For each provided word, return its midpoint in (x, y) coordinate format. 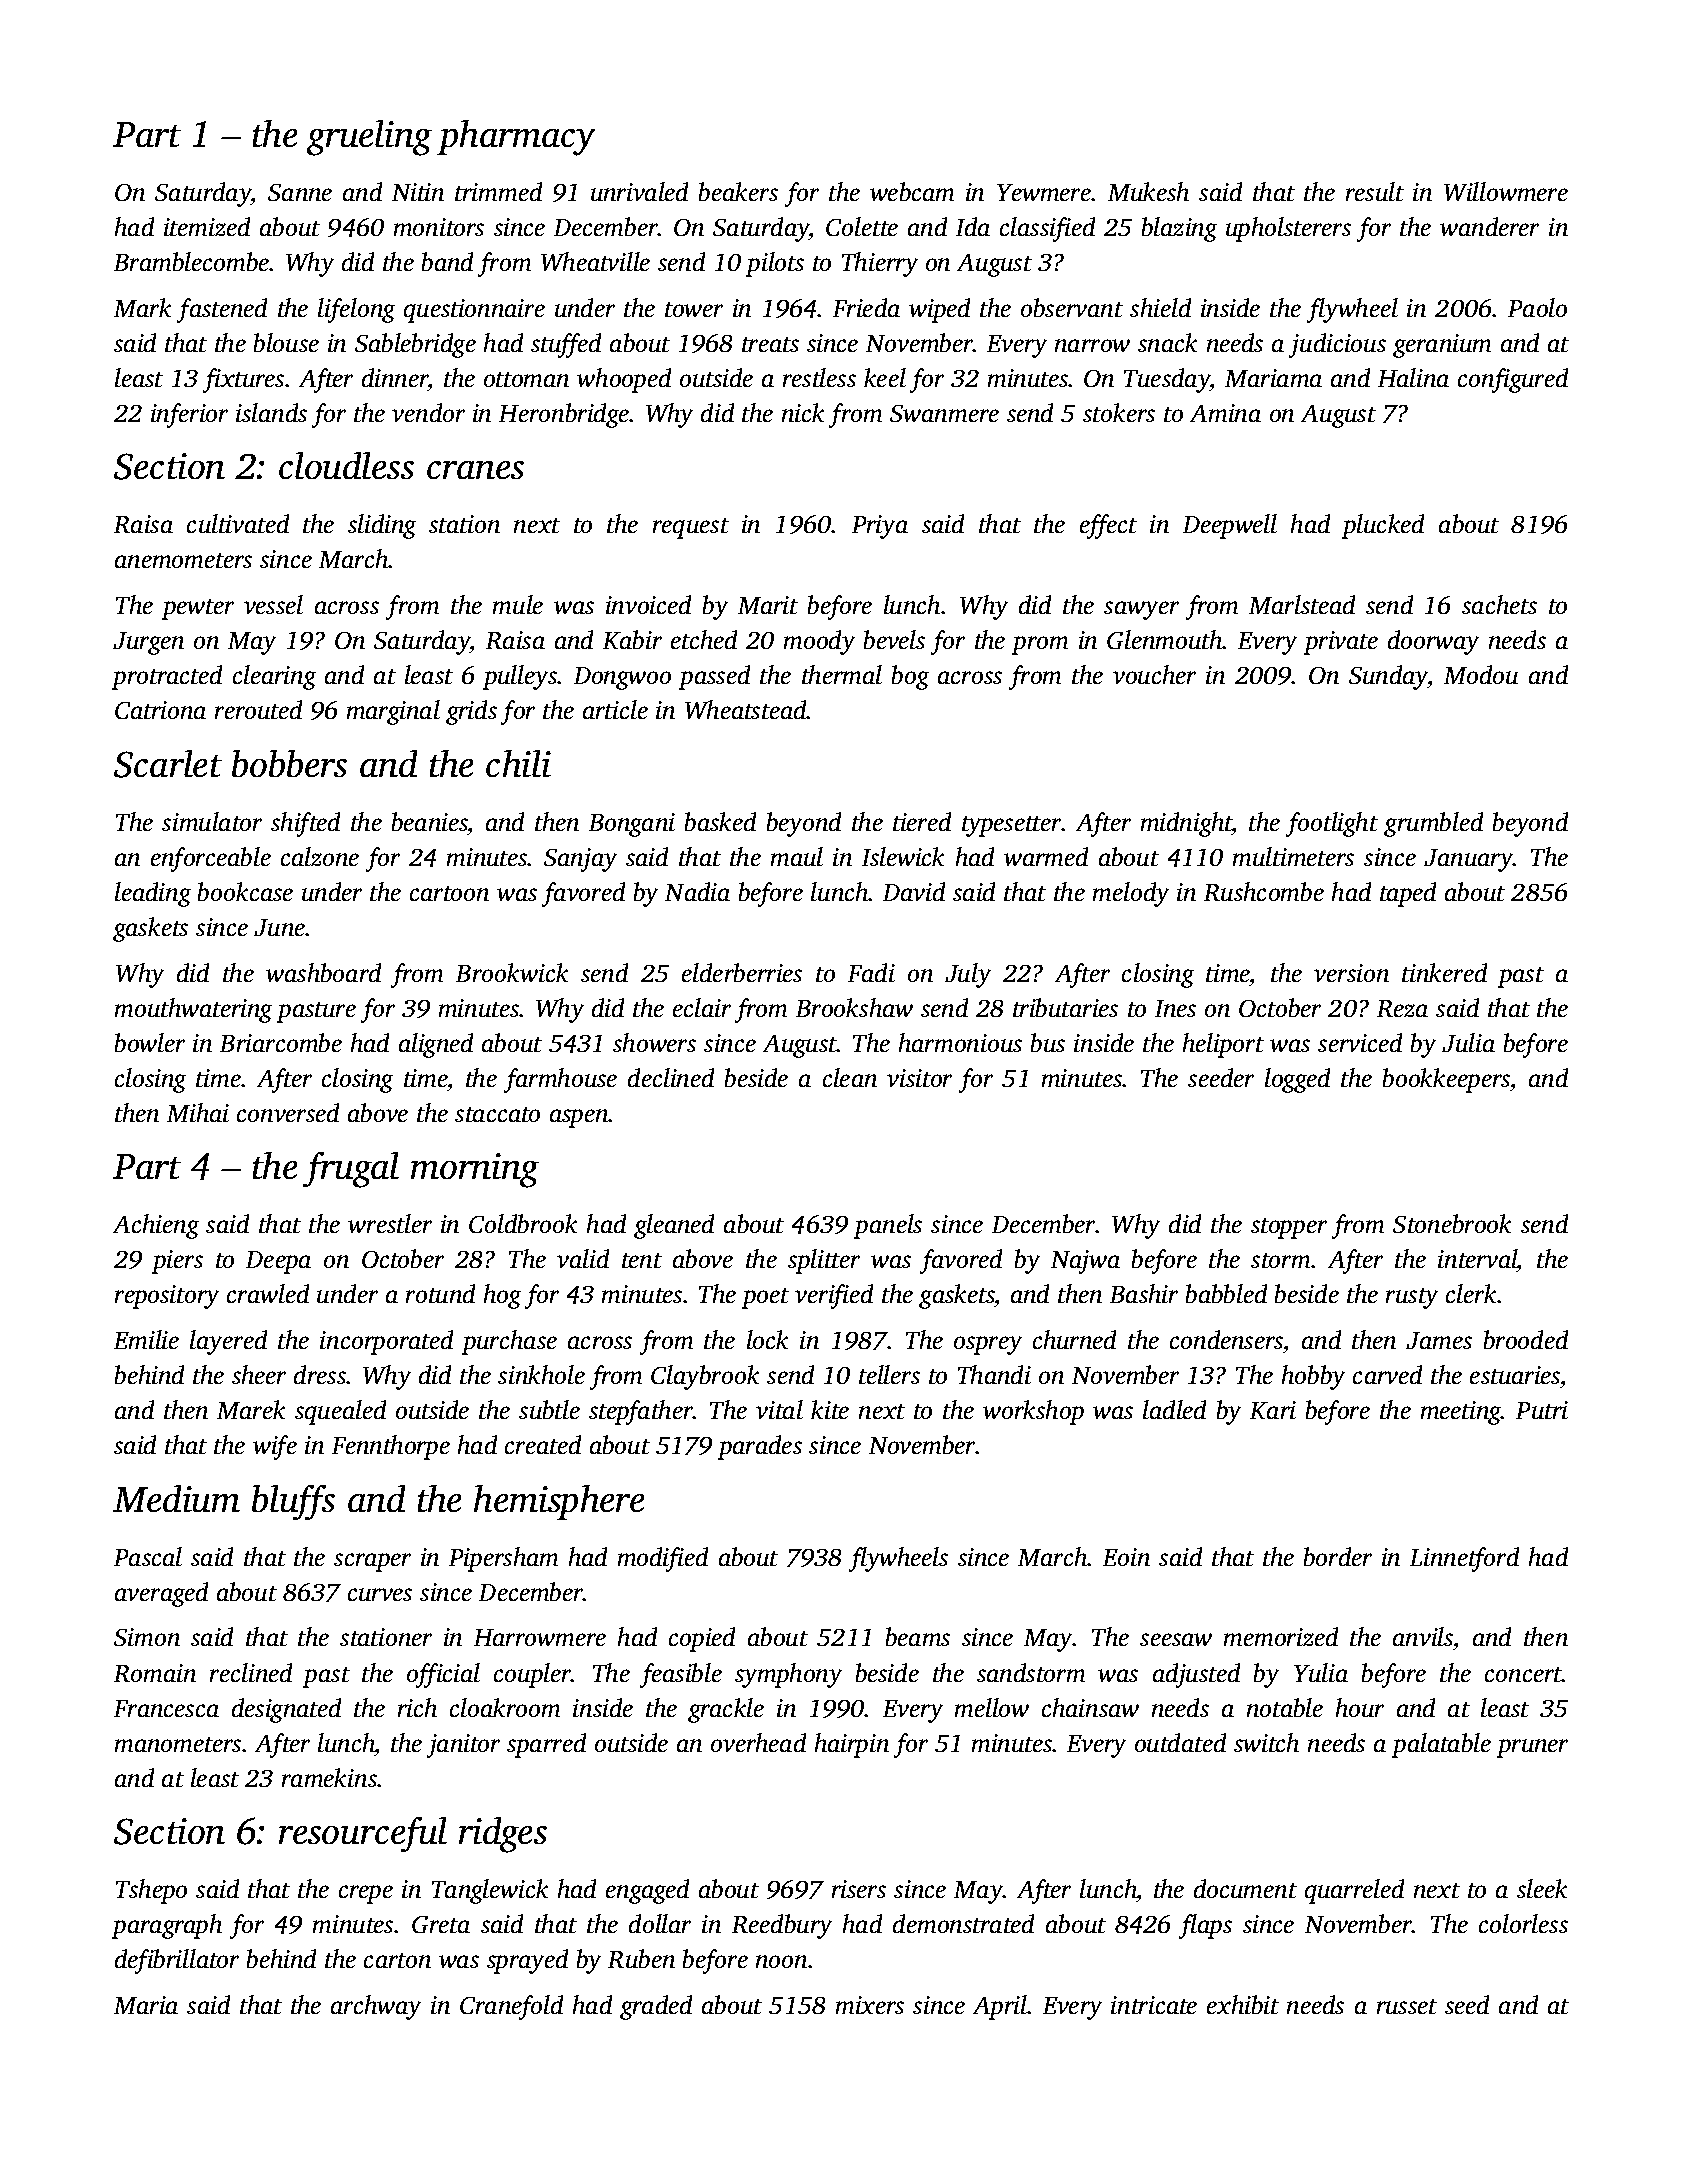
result (1375, 191)
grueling (369, 138)
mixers (870, 2005)
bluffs (293, 1502)
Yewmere (1044, 192)
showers (654, 1042)
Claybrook (705, 1377)
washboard (323, 972)
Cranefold (511, 2007)
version (1351, 973)
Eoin (1126, 1557)
